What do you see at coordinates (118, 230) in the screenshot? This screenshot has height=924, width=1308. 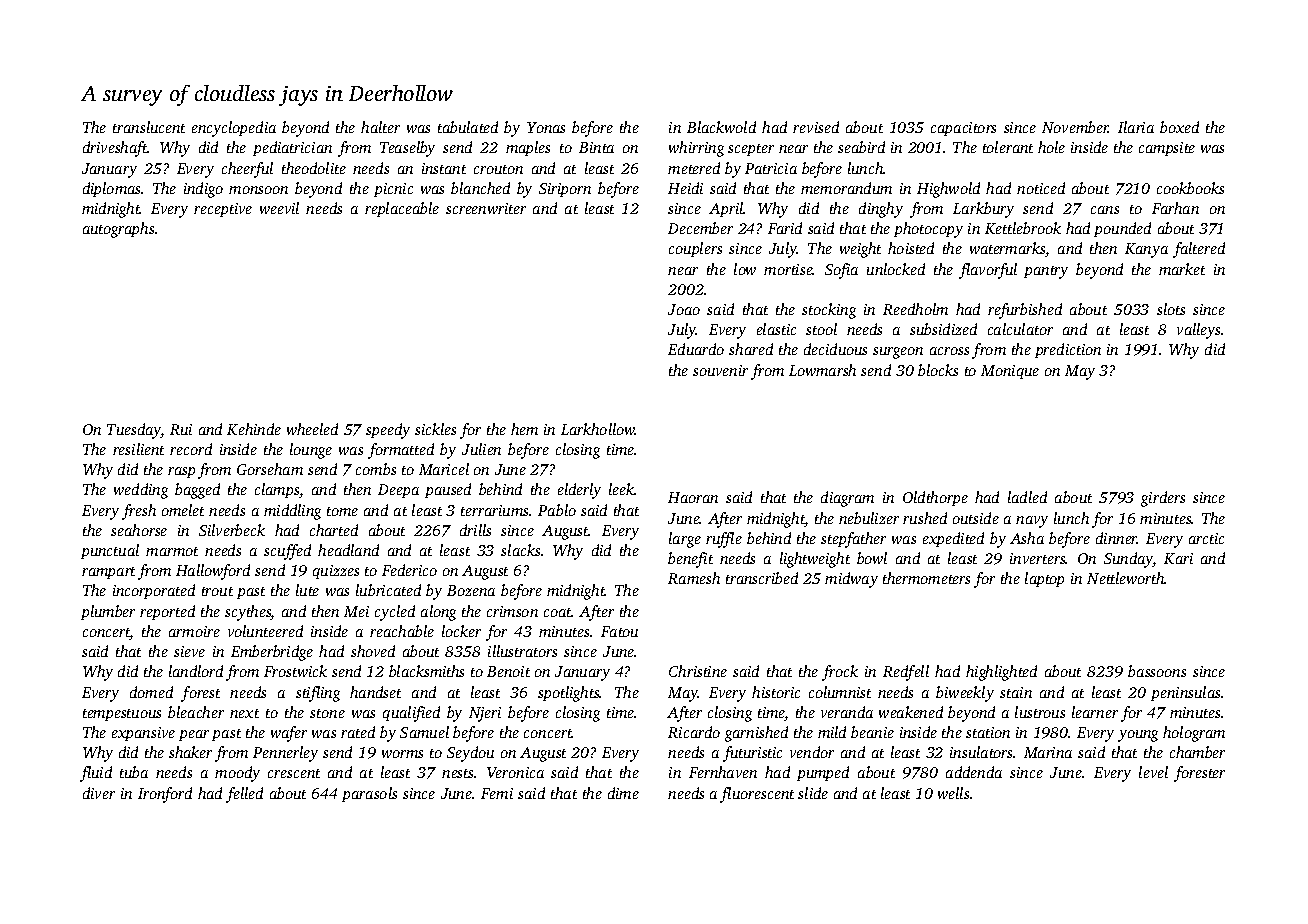 I see `autographs` at bounding box center [118, 230].
